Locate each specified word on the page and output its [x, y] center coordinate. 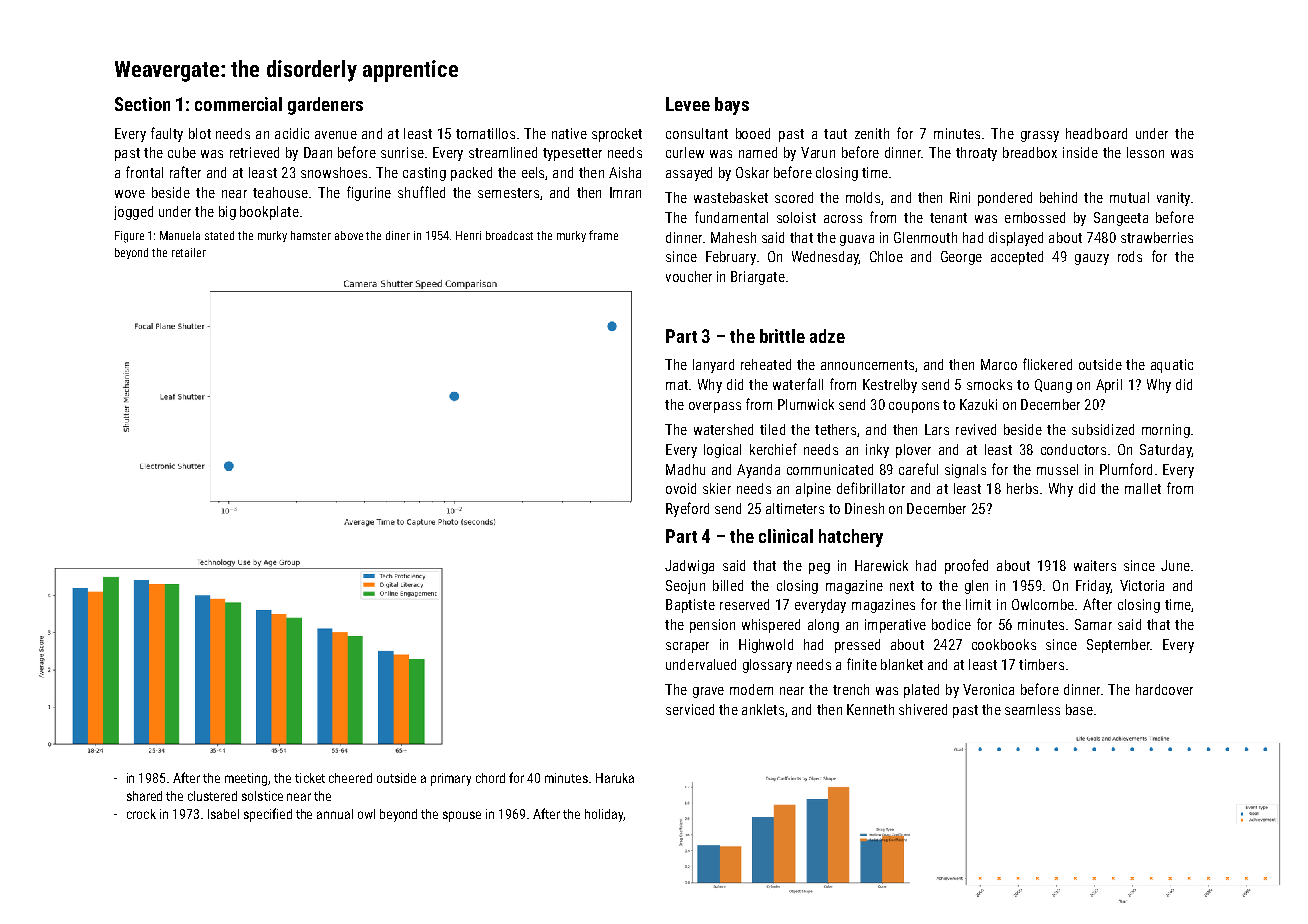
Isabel [223, 814]
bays [732, 106]
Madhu [685, 469]
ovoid [681, 488]
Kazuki [978, 404]
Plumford [1126, 469]
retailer [189, 252]
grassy [1040, 136]
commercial [238, 104]
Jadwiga [689, 567]
